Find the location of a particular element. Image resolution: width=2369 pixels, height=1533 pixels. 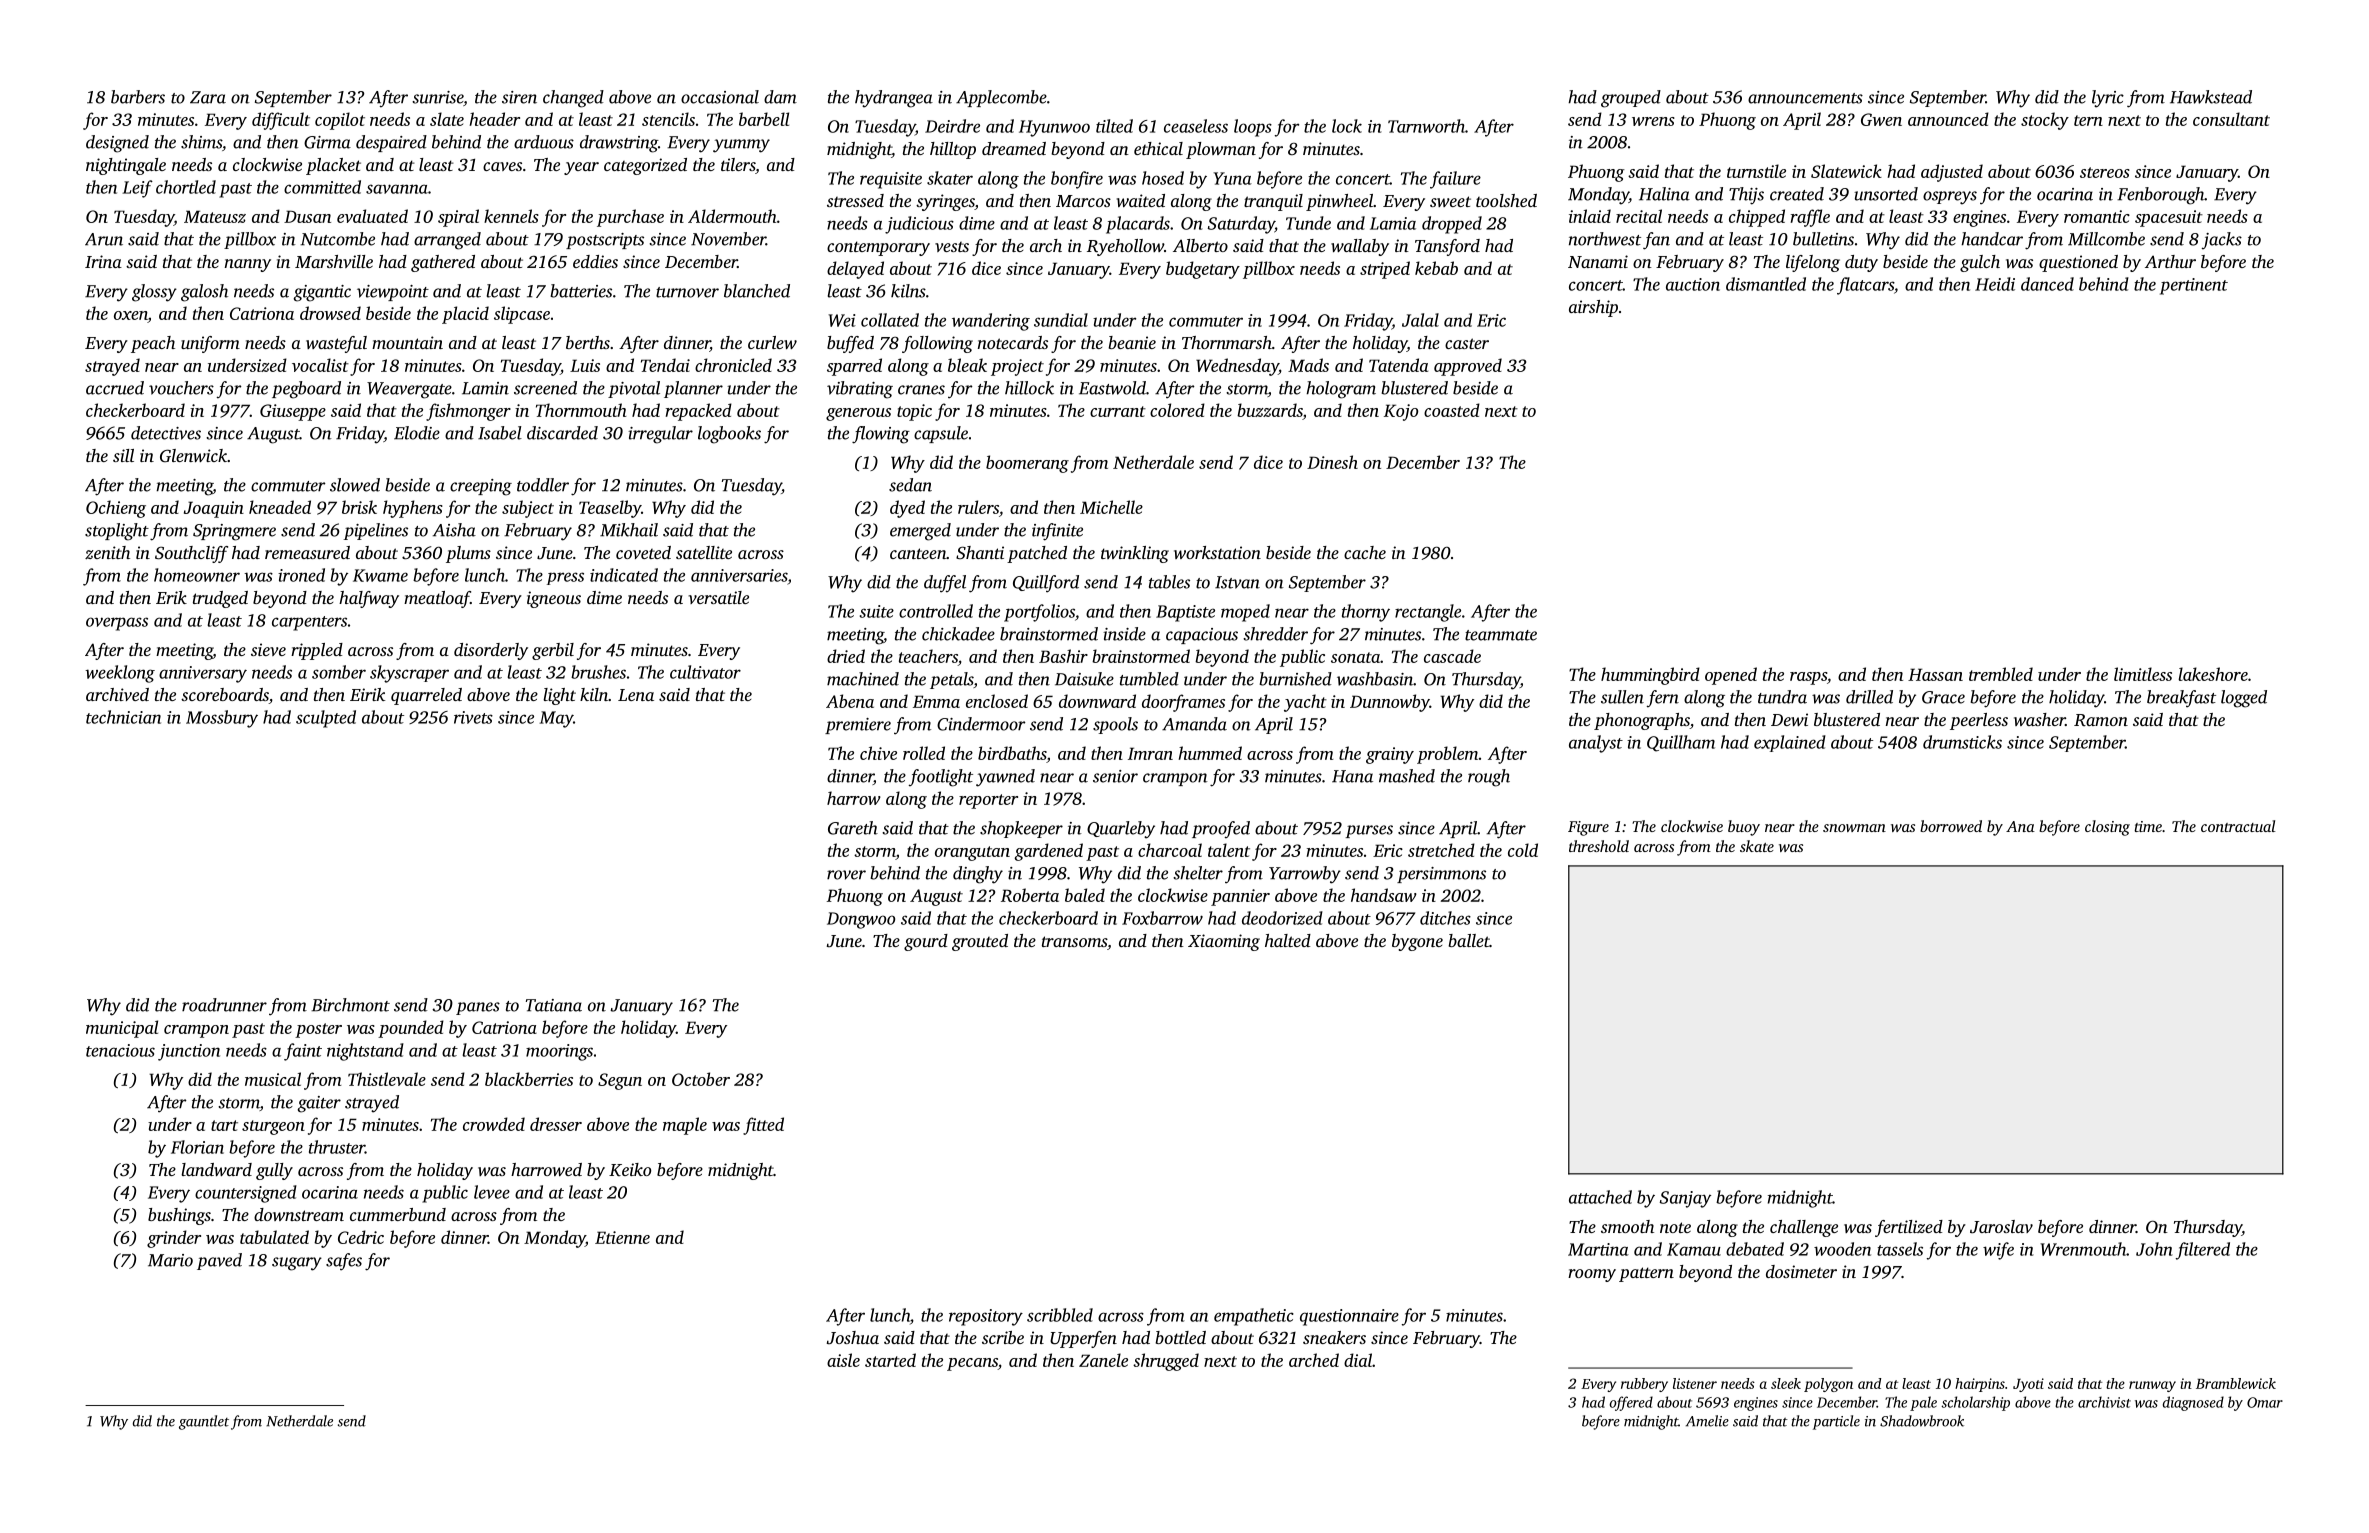

pecans is located at coordinates (972, 1364).
